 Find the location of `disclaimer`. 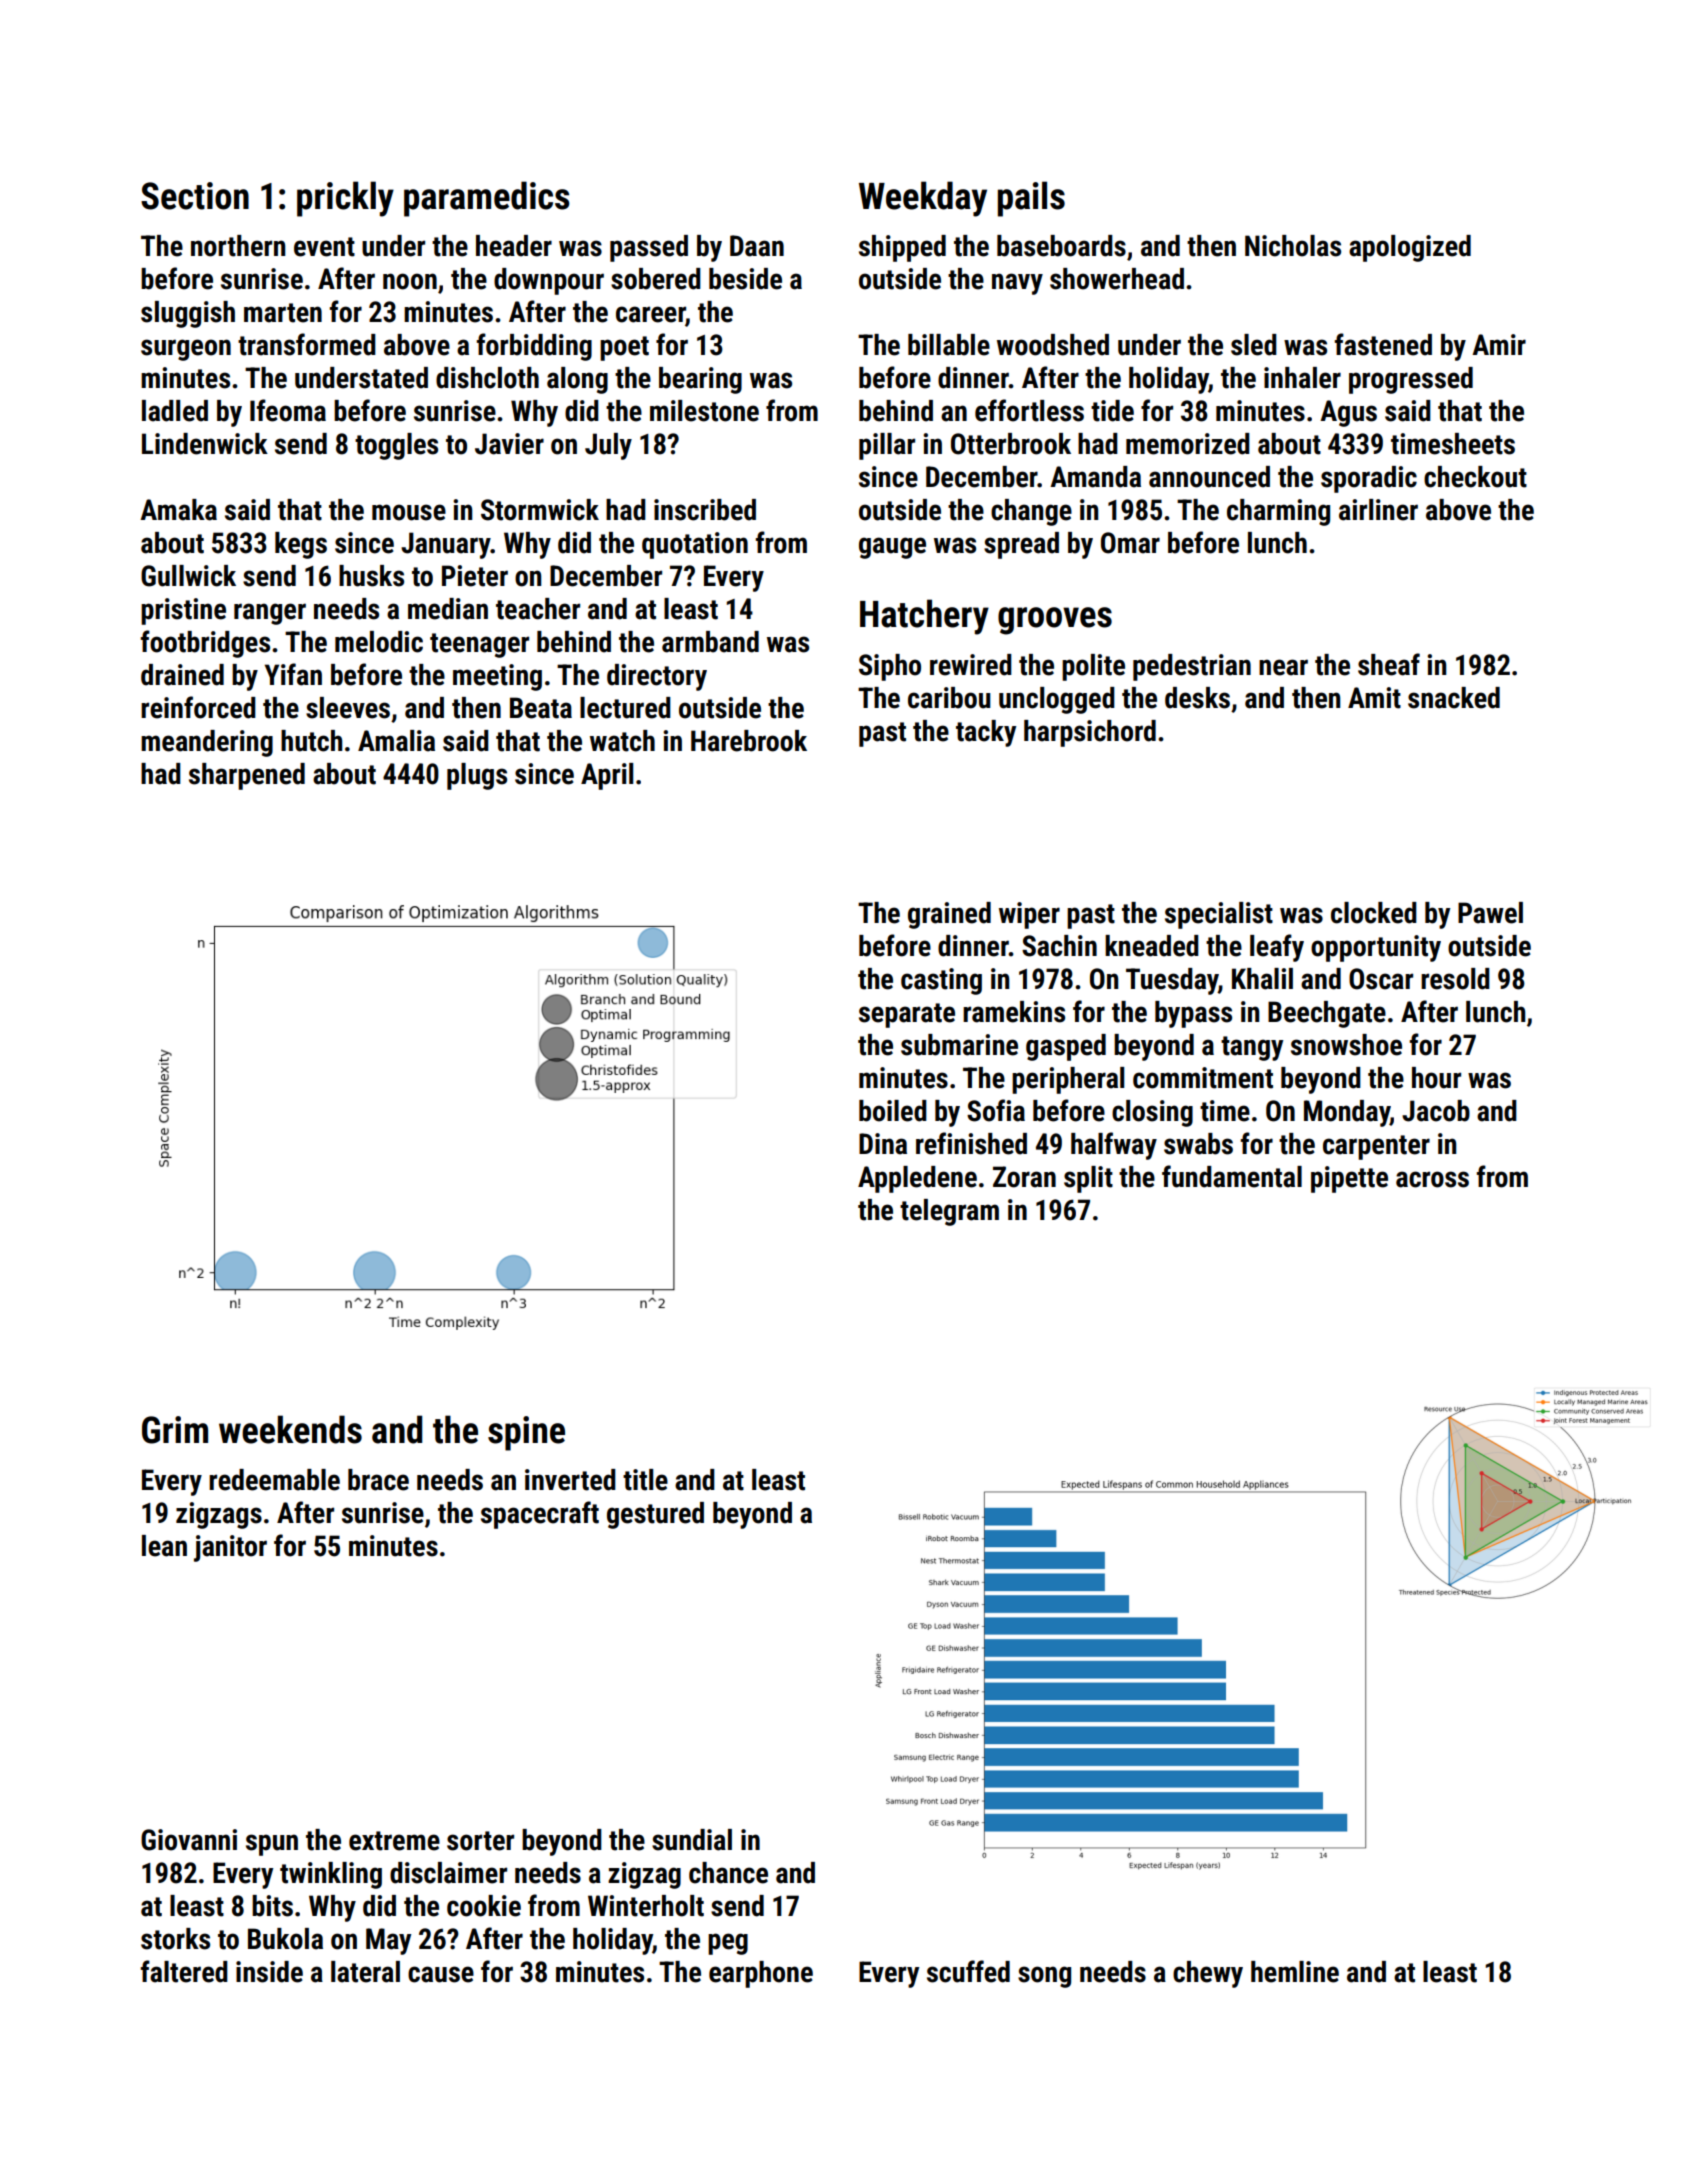

disclaimer is located at coordinates (448, 1873).
